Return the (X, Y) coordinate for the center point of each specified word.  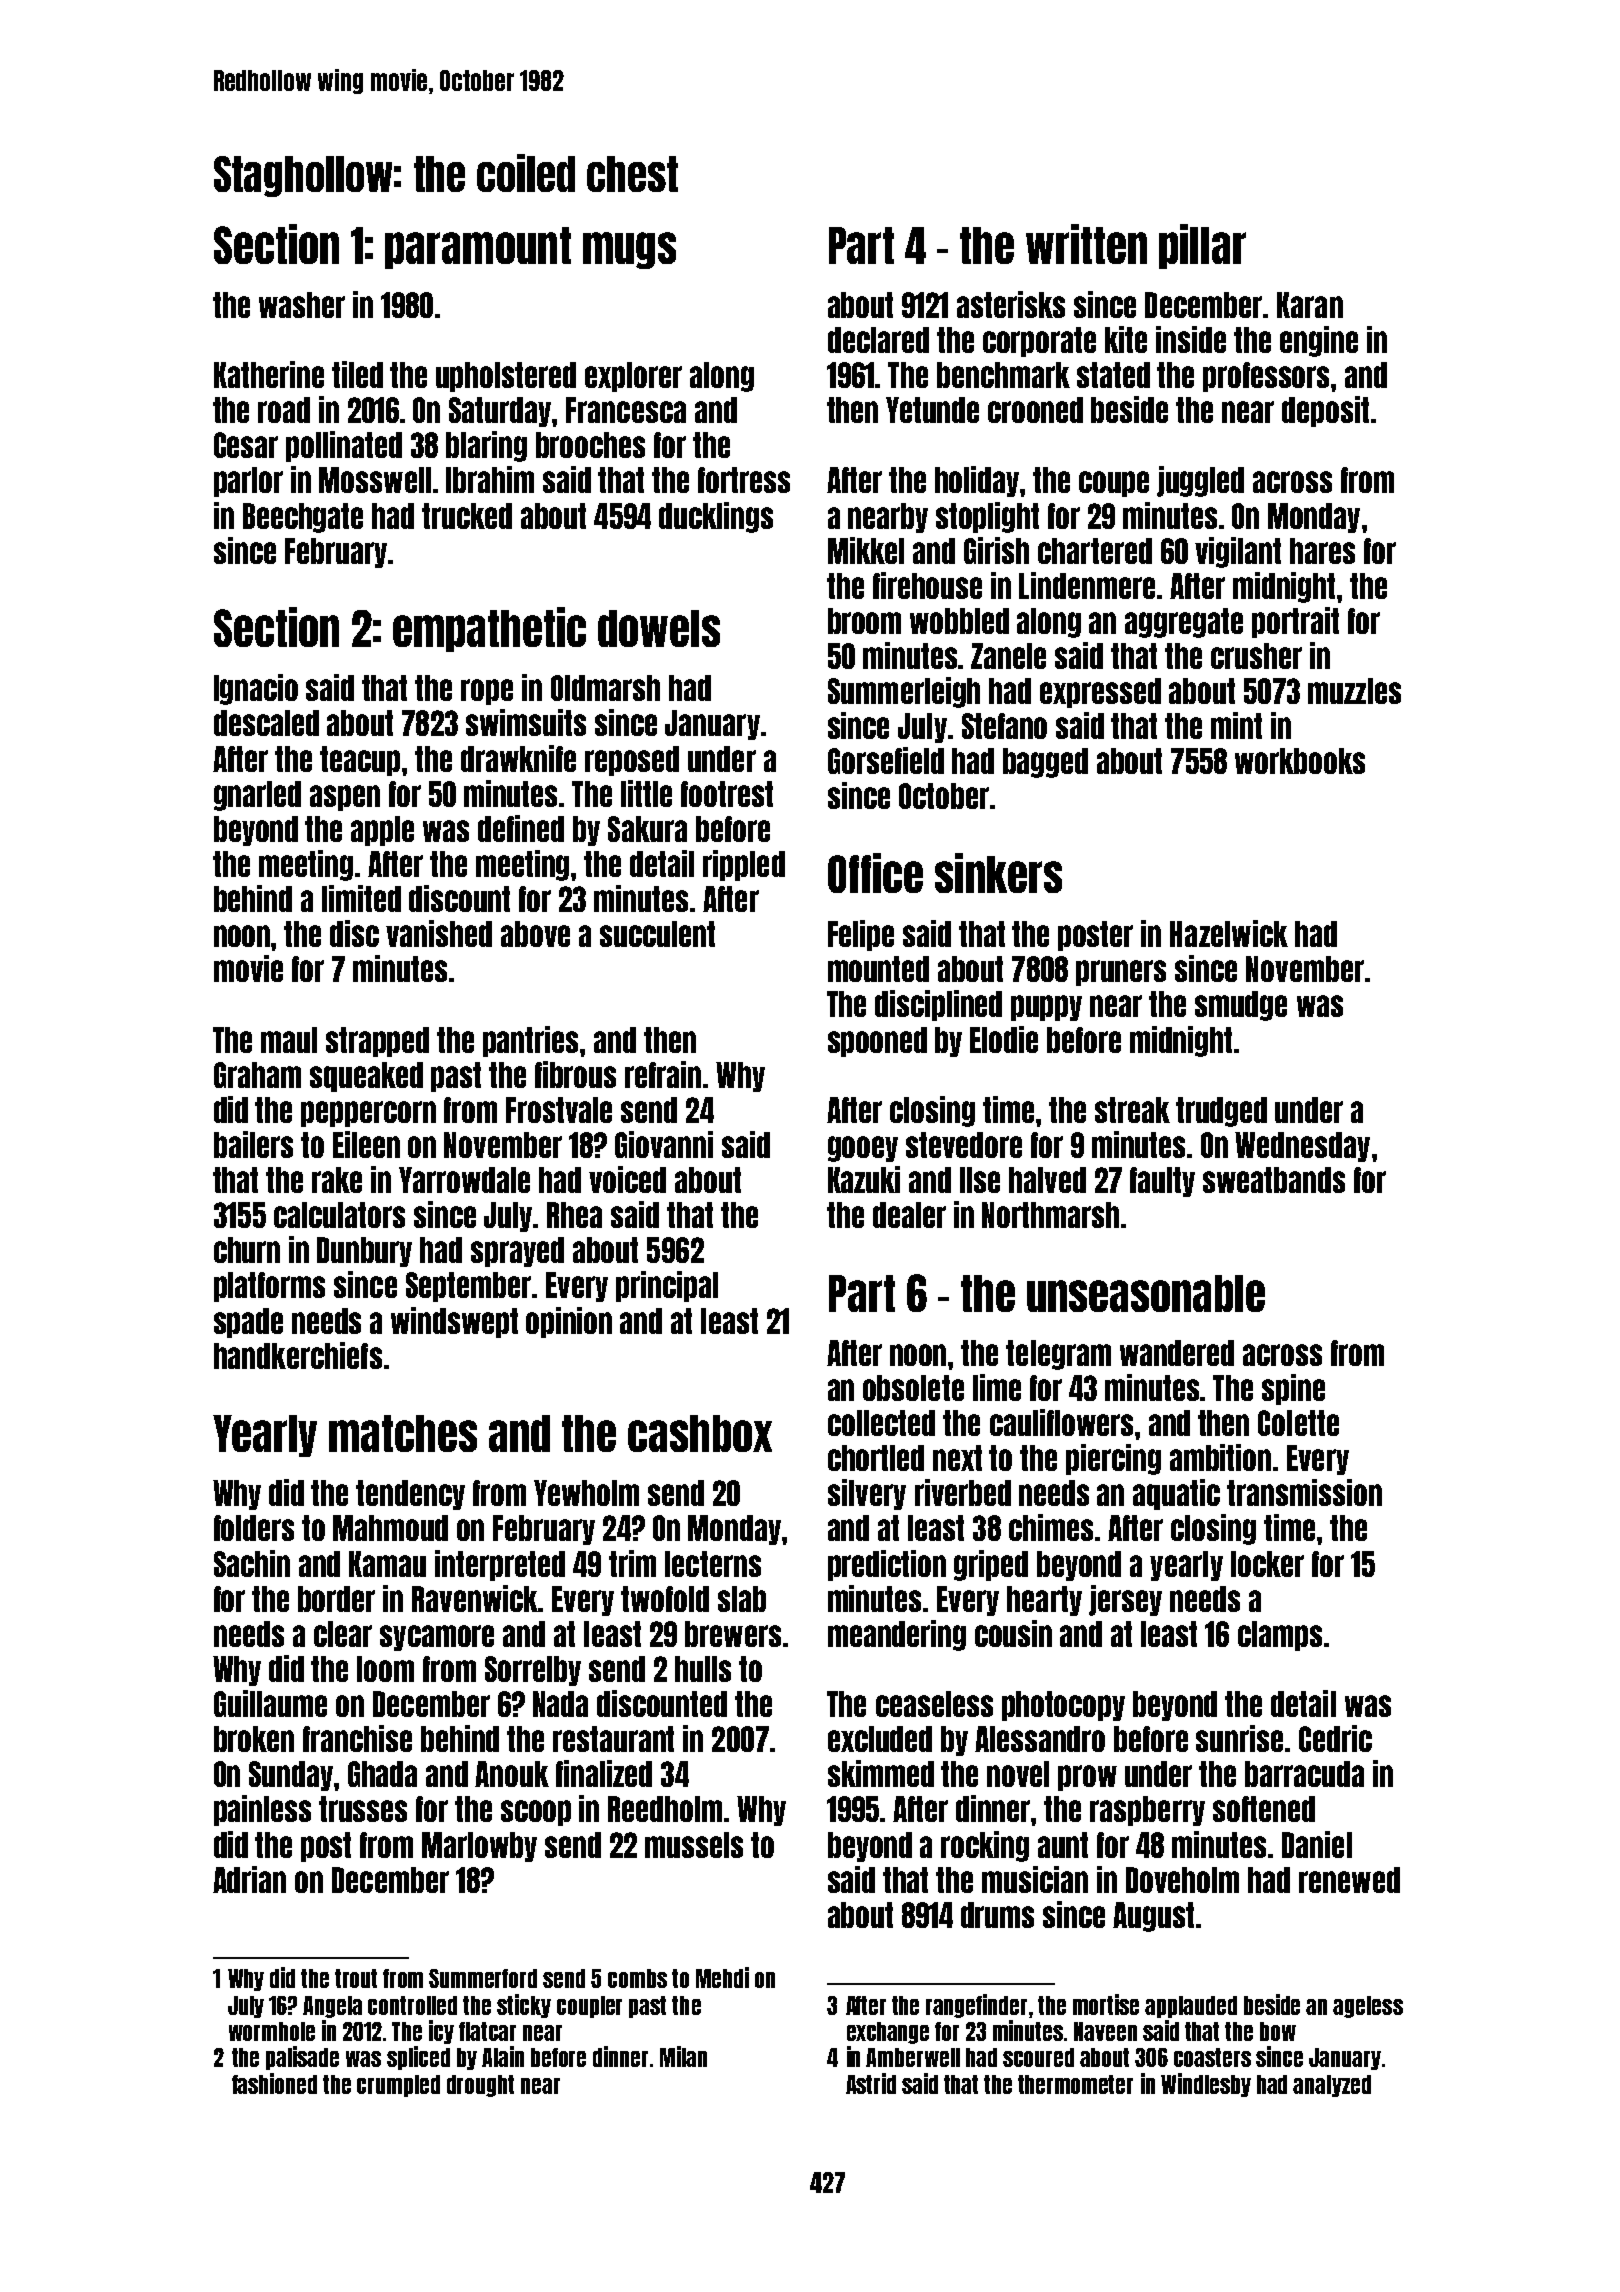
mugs (629, 250)
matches (403, 1433)
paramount (478, 248)
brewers (733, 1634)
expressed (1100, 693)
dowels (659, 628)
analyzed (1332, 2086)
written (1086, 244)
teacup (360, 761)
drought (480, 2086)
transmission (1304, 1492)
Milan (683, 2056)
